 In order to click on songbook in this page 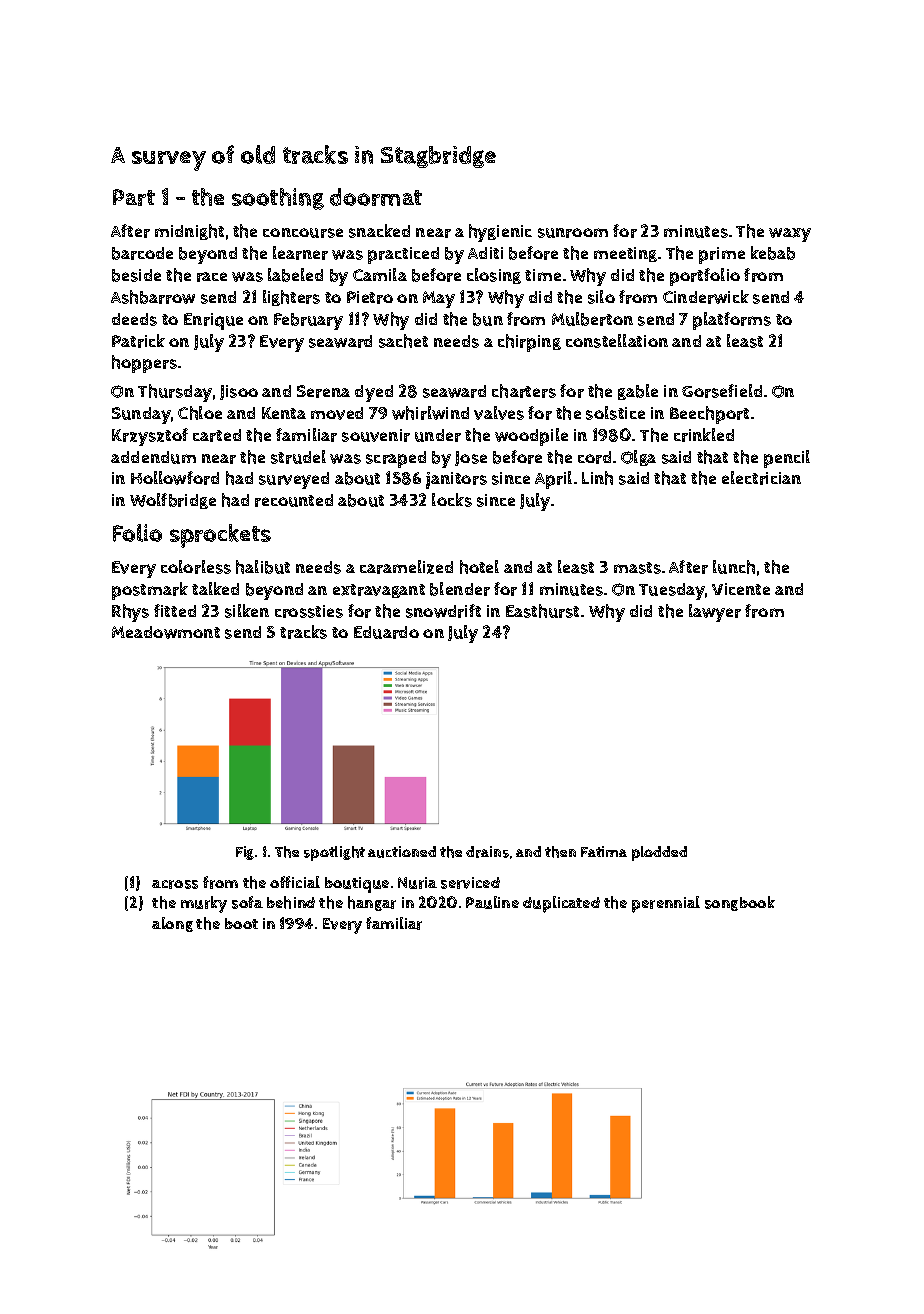, I will do `click(740, 903)`.
